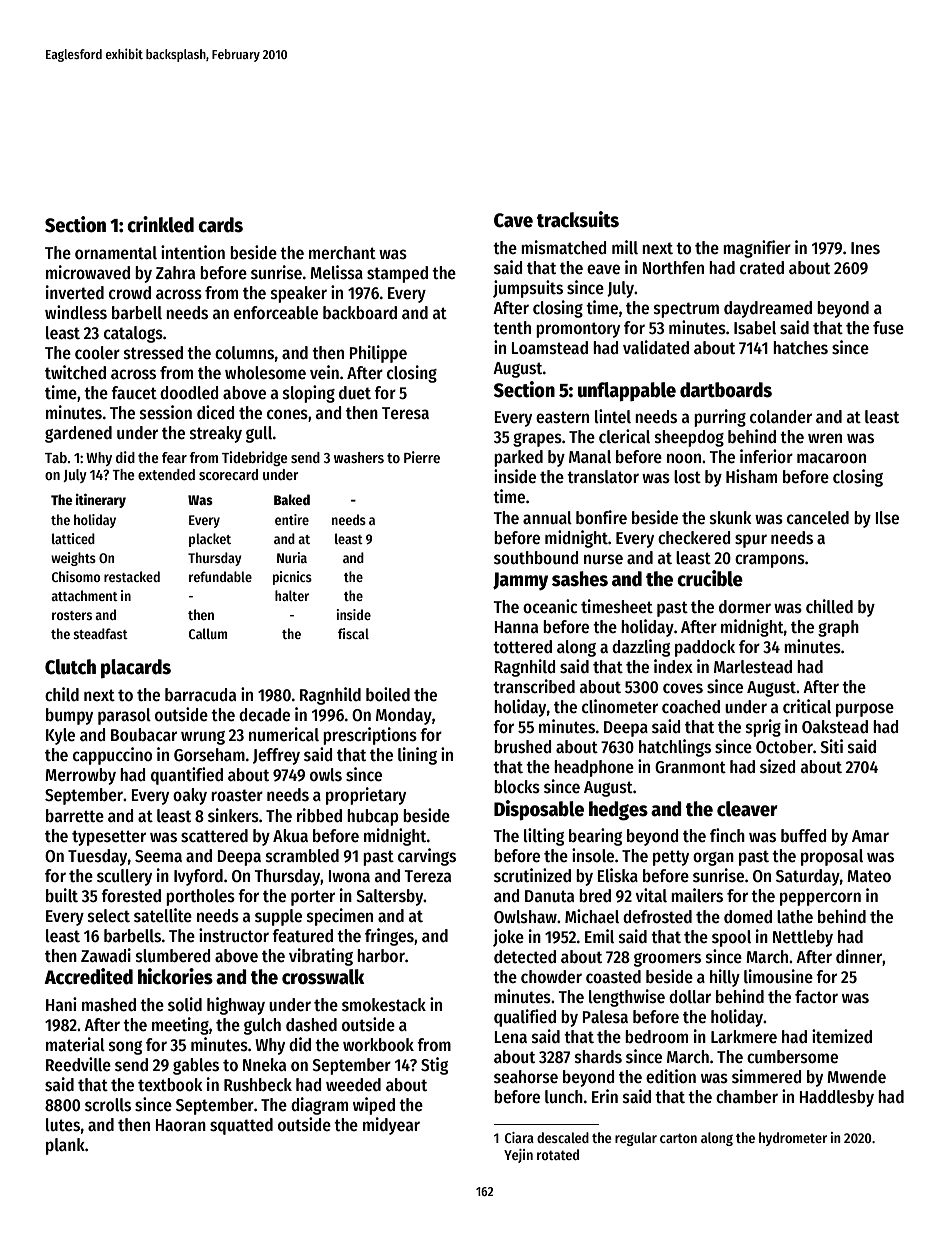 The height and width of the page is (1233, 952). What do you see at coordinates (196, 1066) in the page?
I see `gables` at bounding box center [196, 1066].
